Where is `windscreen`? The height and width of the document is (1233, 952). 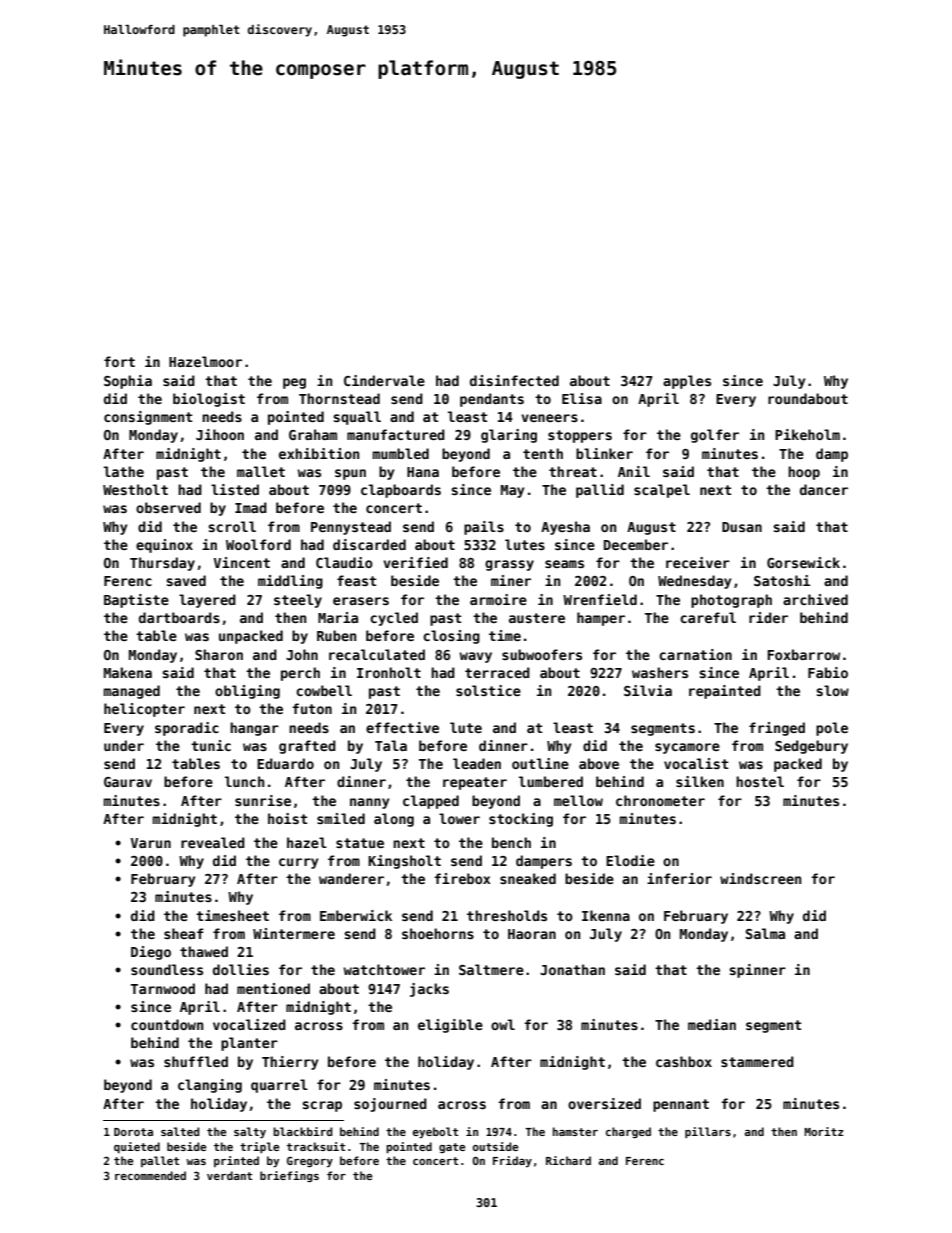
windscreen is located at coordinates (760, 878).
